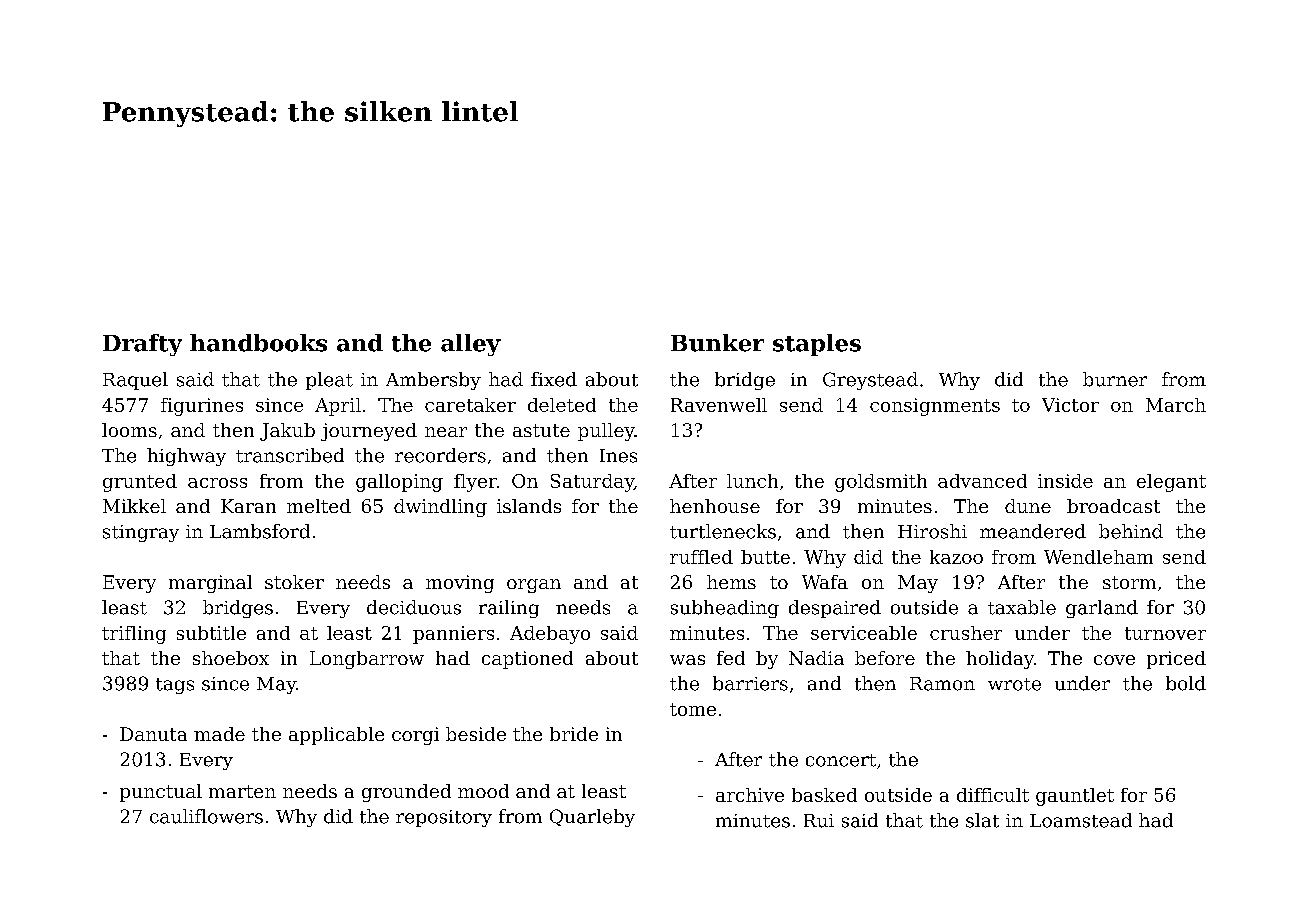 The width and height of the screenshot is (1308, 924). I want to click on butte, so click(765, 557).
